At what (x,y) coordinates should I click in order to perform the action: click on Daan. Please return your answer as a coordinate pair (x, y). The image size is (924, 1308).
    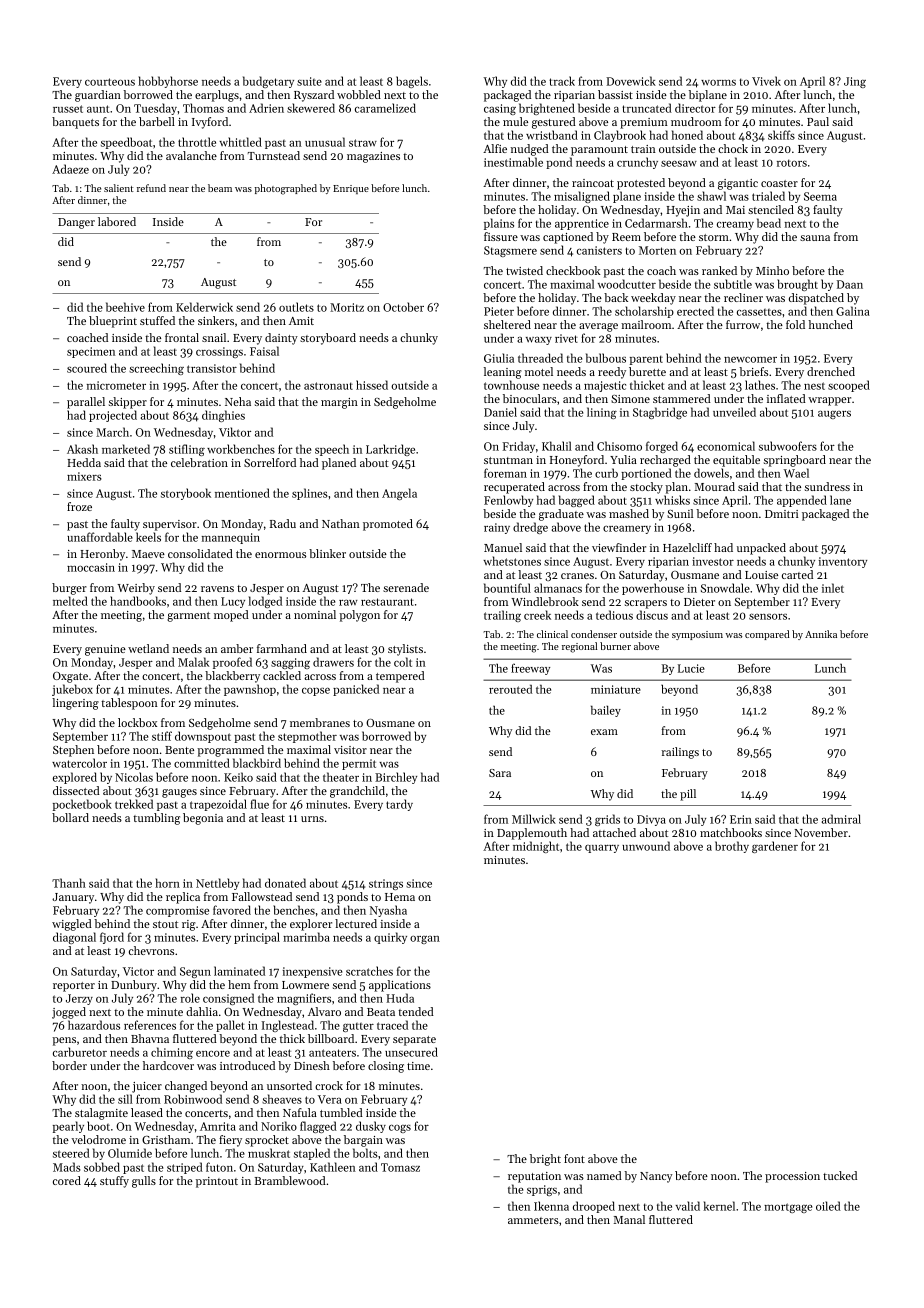
    Looking at the image, I should click on (850, 284).
